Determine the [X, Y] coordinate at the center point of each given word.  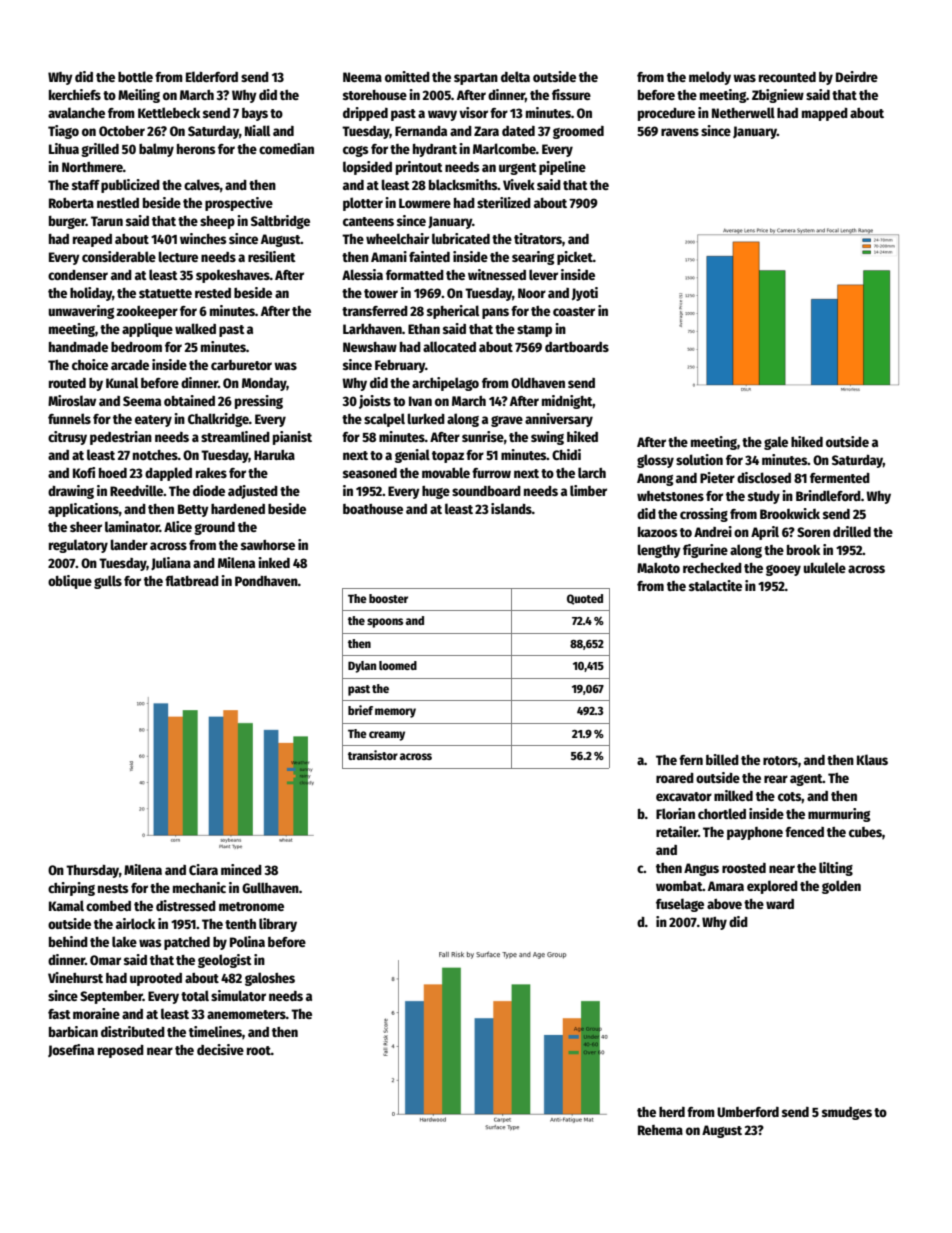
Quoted [585, 599]
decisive [220, 1049]
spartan [476, 79]
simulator [238, 995]
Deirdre [857, 76]
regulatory [78, 546]
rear [776, 779]
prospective [239, 204]
